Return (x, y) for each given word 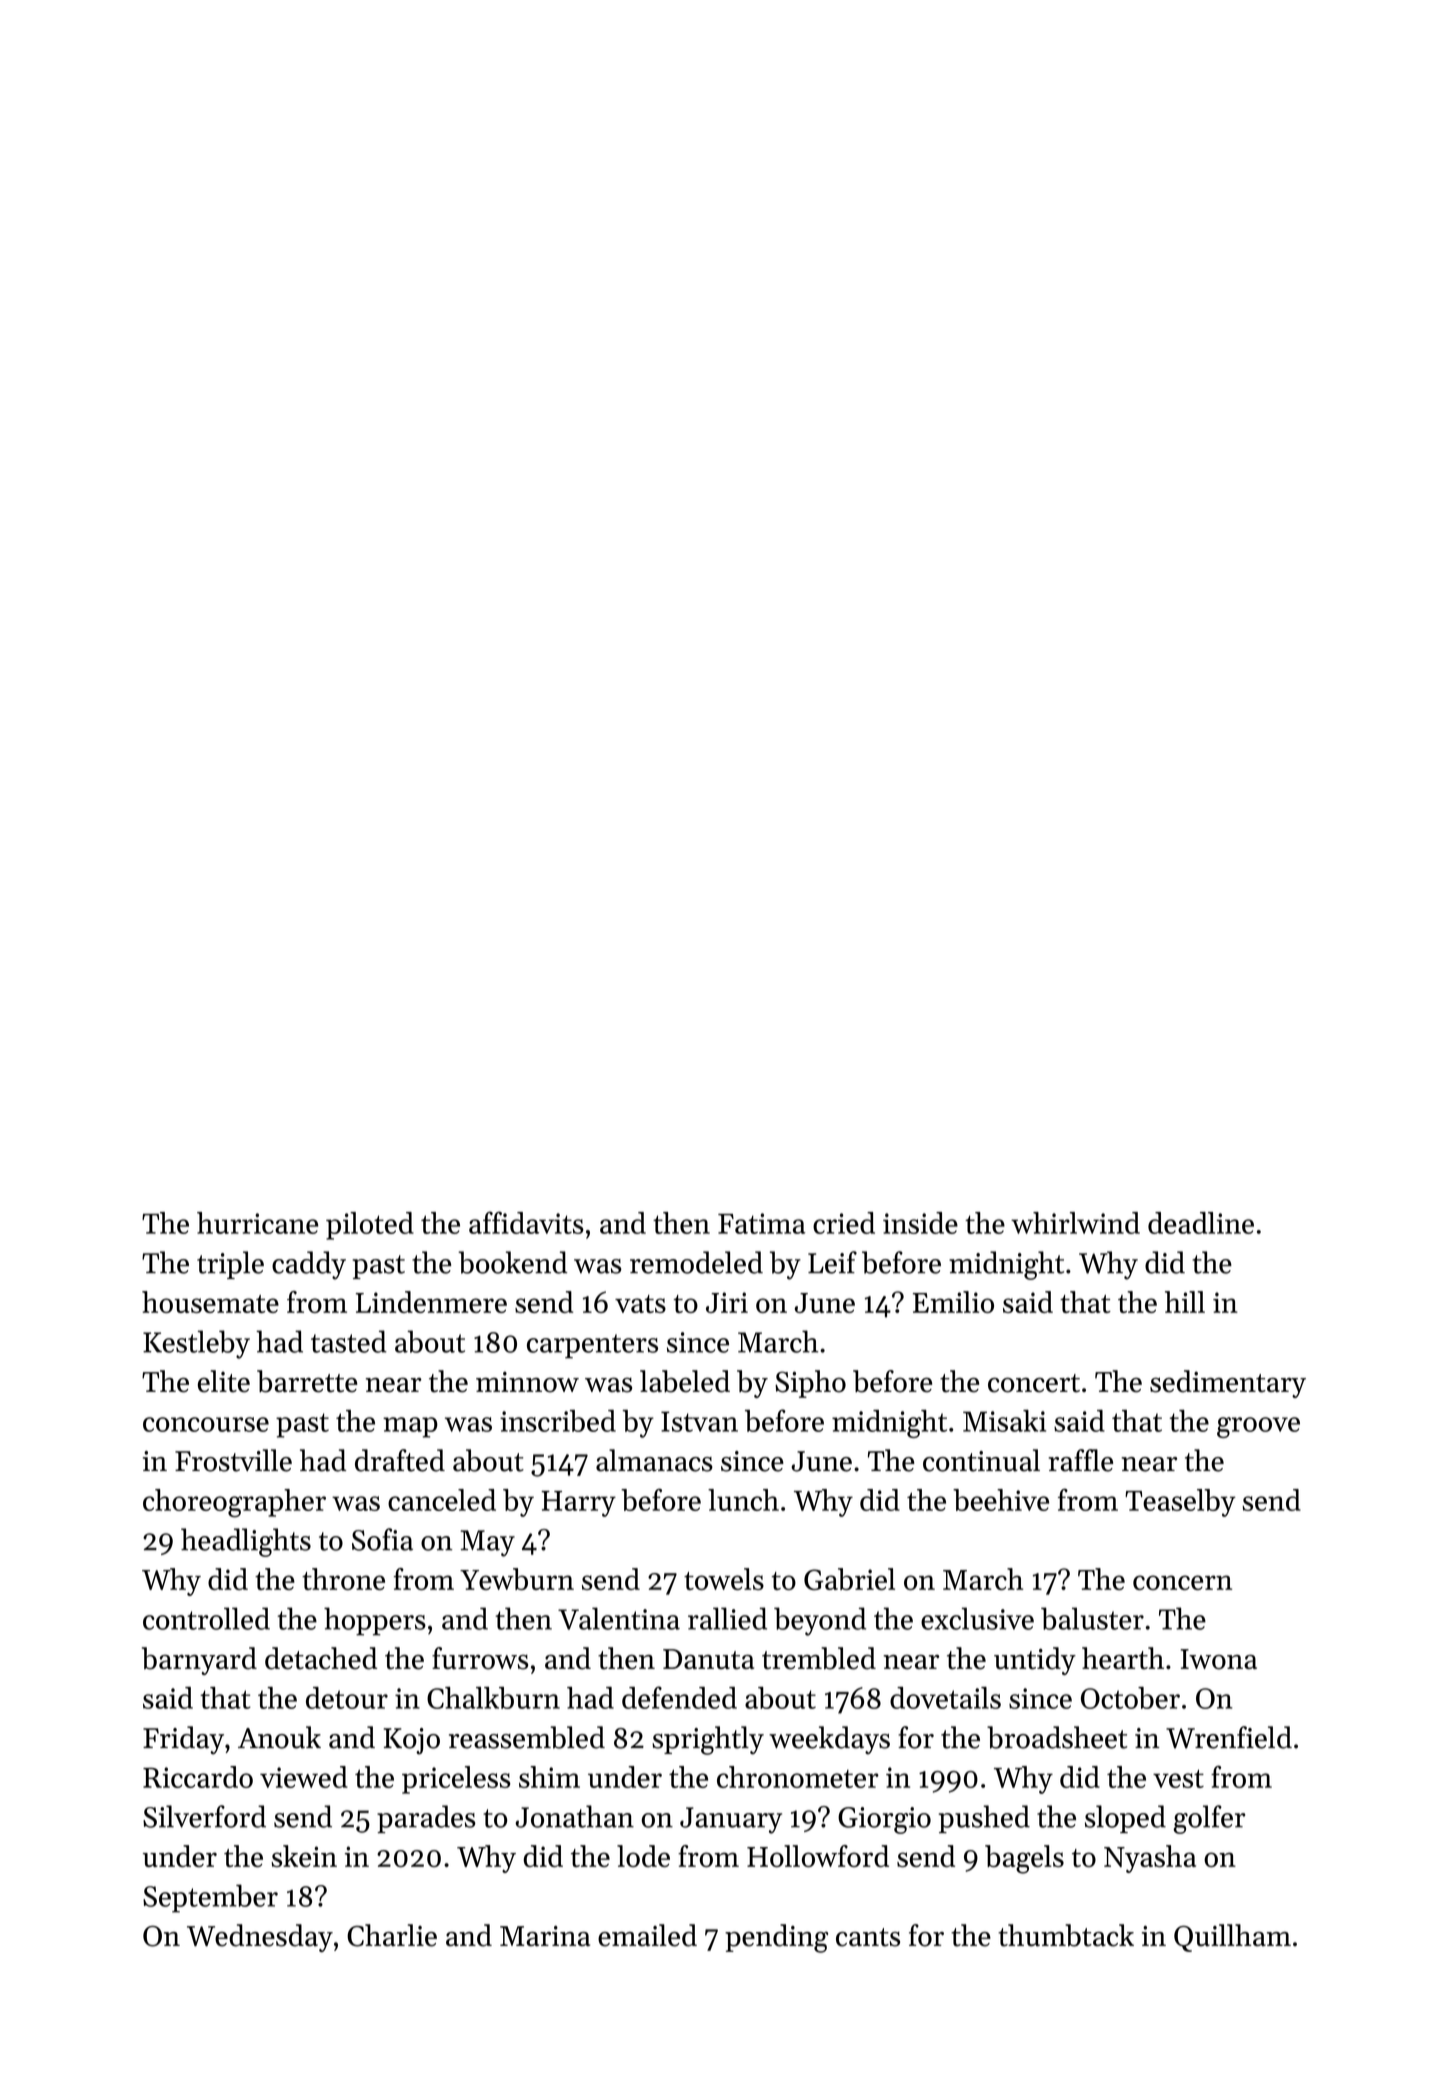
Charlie (392, 1935)
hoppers (375, 1621)
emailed (647, 1935)
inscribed (558, 1421)
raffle (1081, 1460)
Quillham (1232, 1938)
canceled (442, 1500)
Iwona (1218, 1659)
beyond (820, 1621)
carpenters (592, 1346)
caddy (309, 1265)
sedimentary (1228, 1384)
